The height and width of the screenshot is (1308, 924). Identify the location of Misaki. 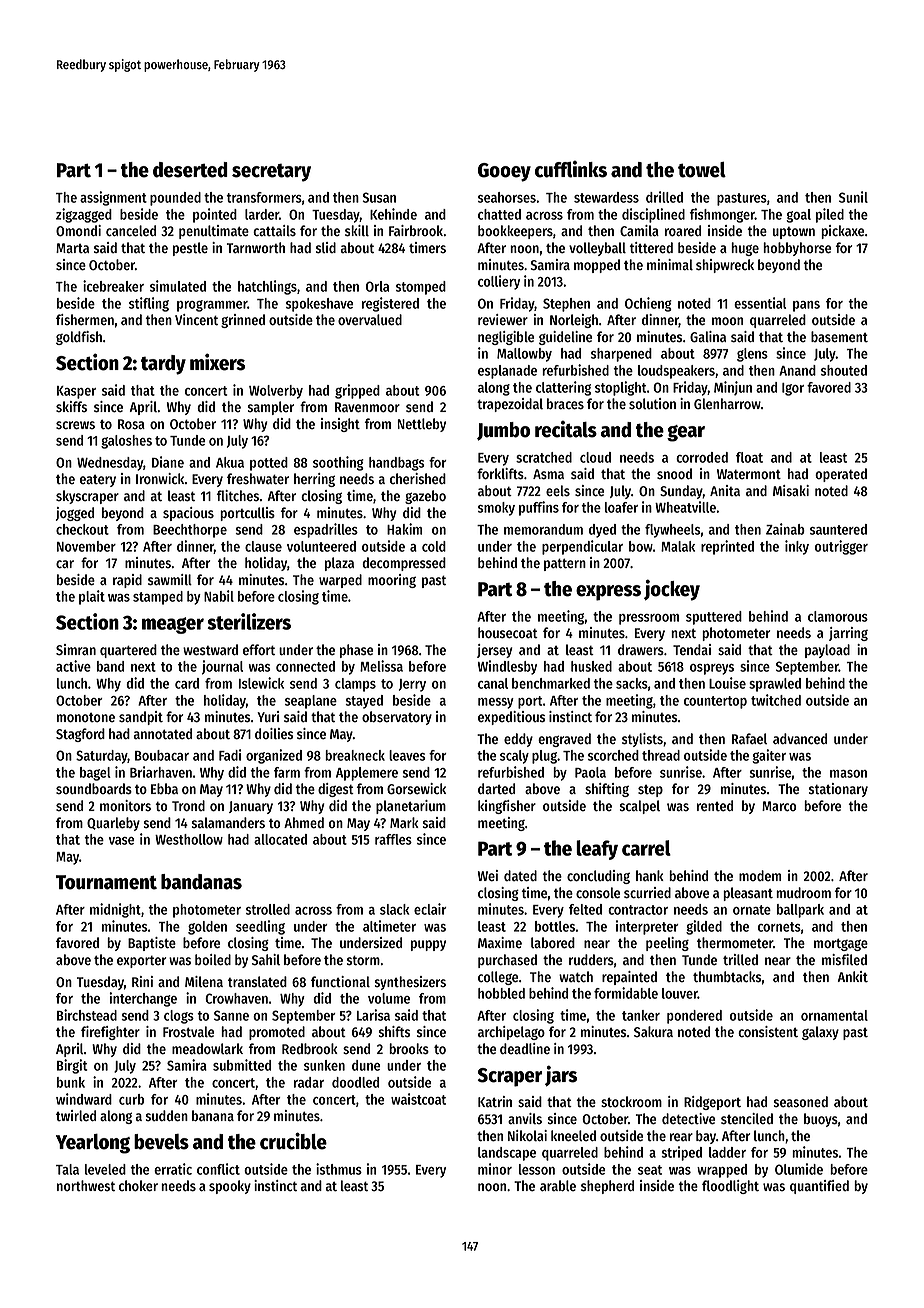
(791, 490).
